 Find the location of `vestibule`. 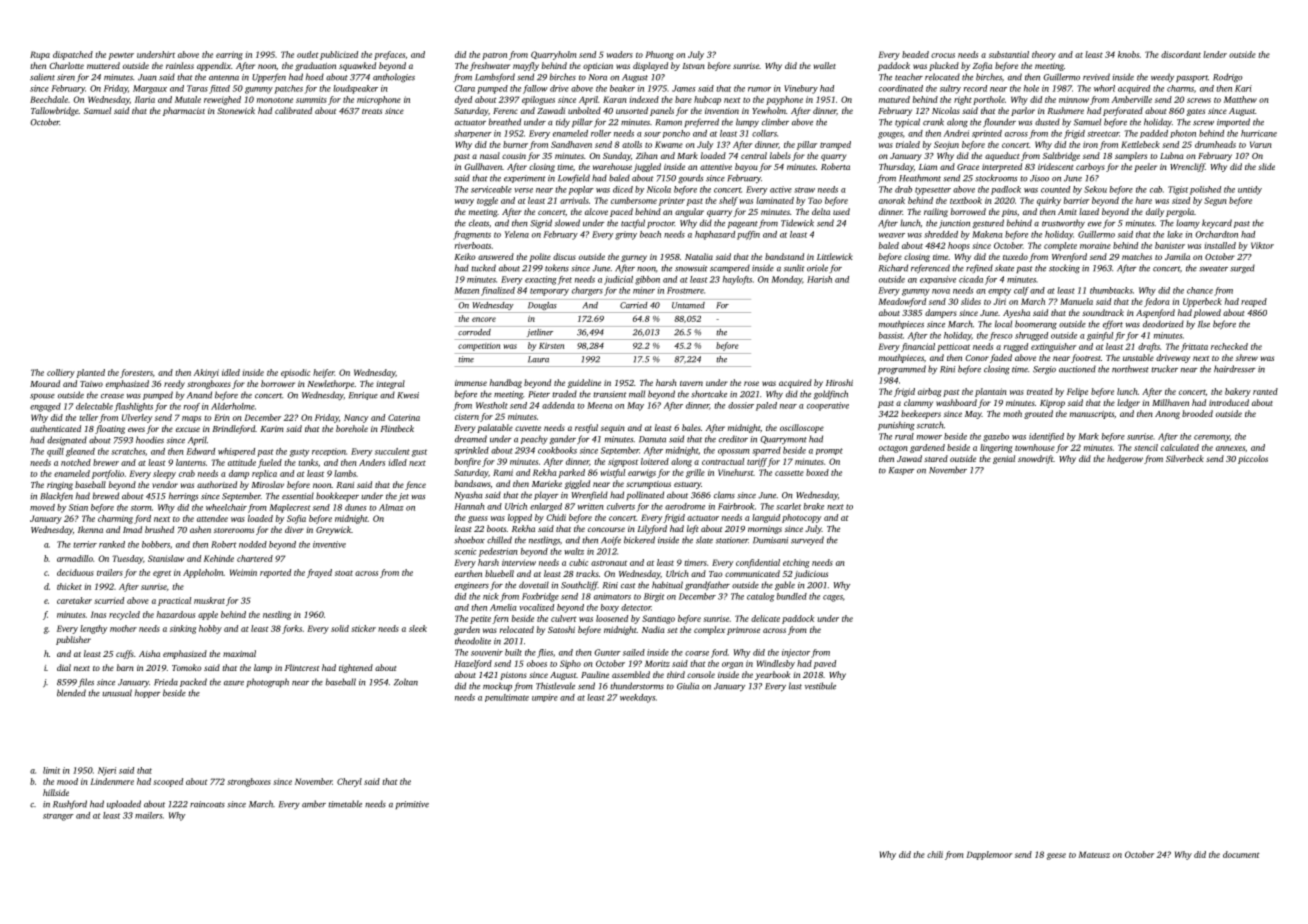

vestibule is located at coordinates (820, 686).
